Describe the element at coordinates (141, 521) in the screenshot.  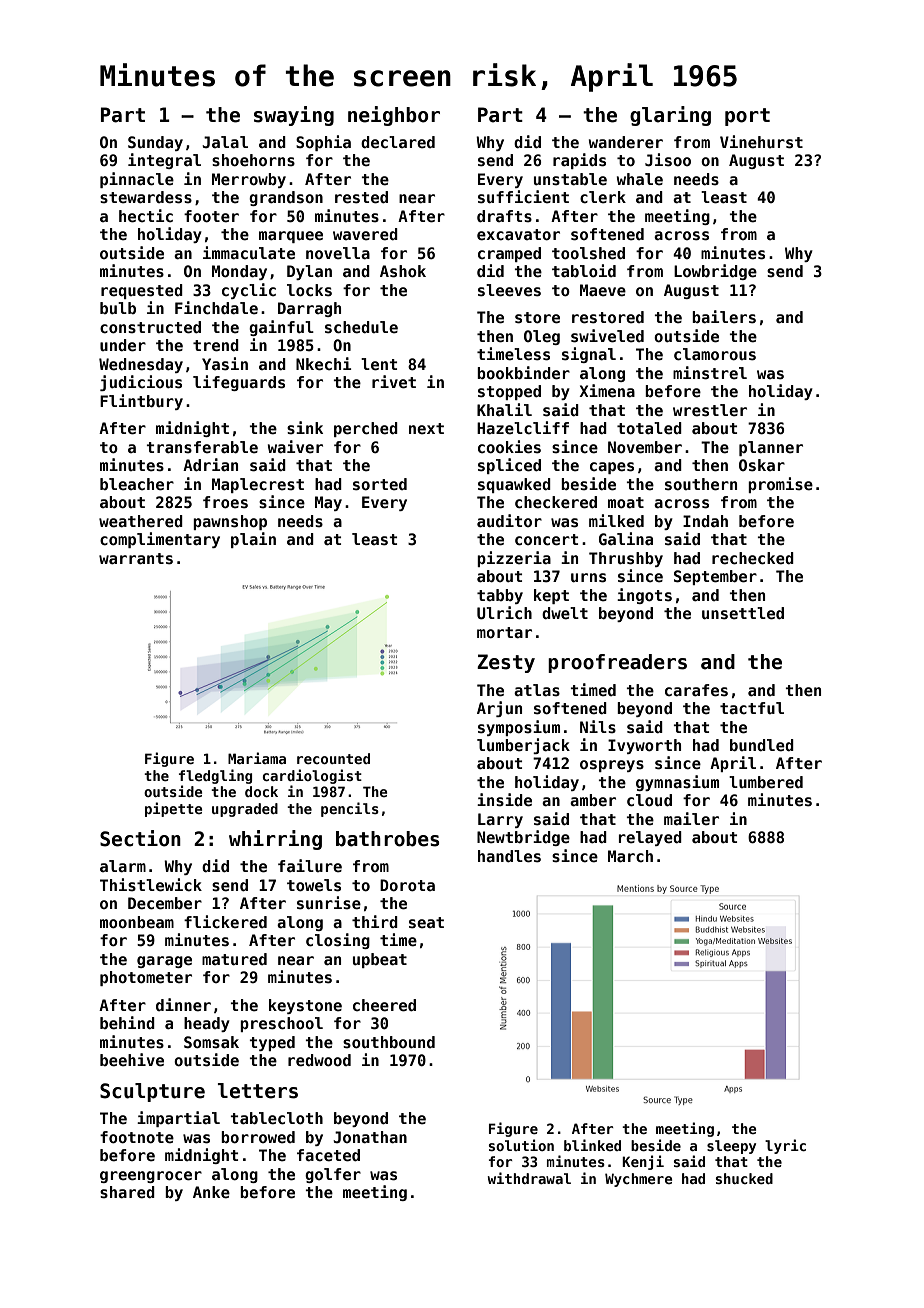
I see `weathered` at that location.
